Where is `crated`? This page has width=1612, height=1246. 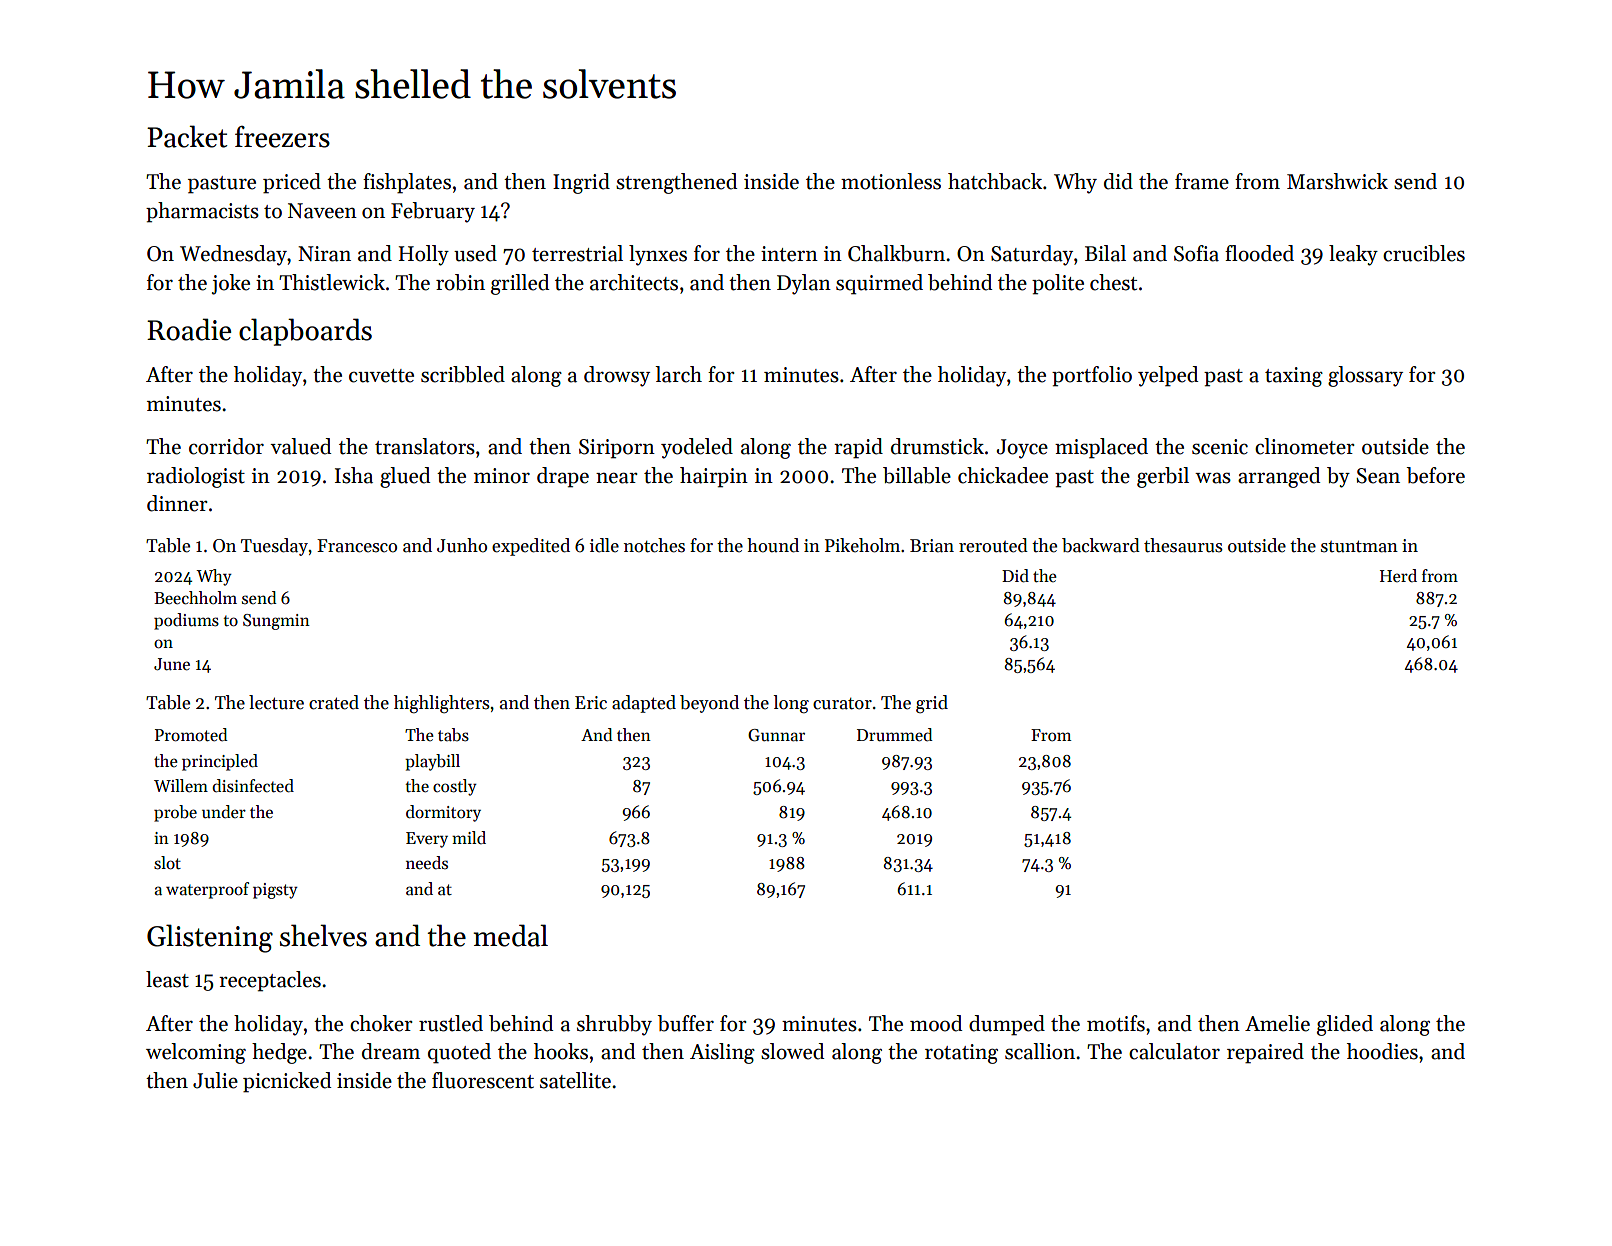
crated is located at coordinates (334, 702).
